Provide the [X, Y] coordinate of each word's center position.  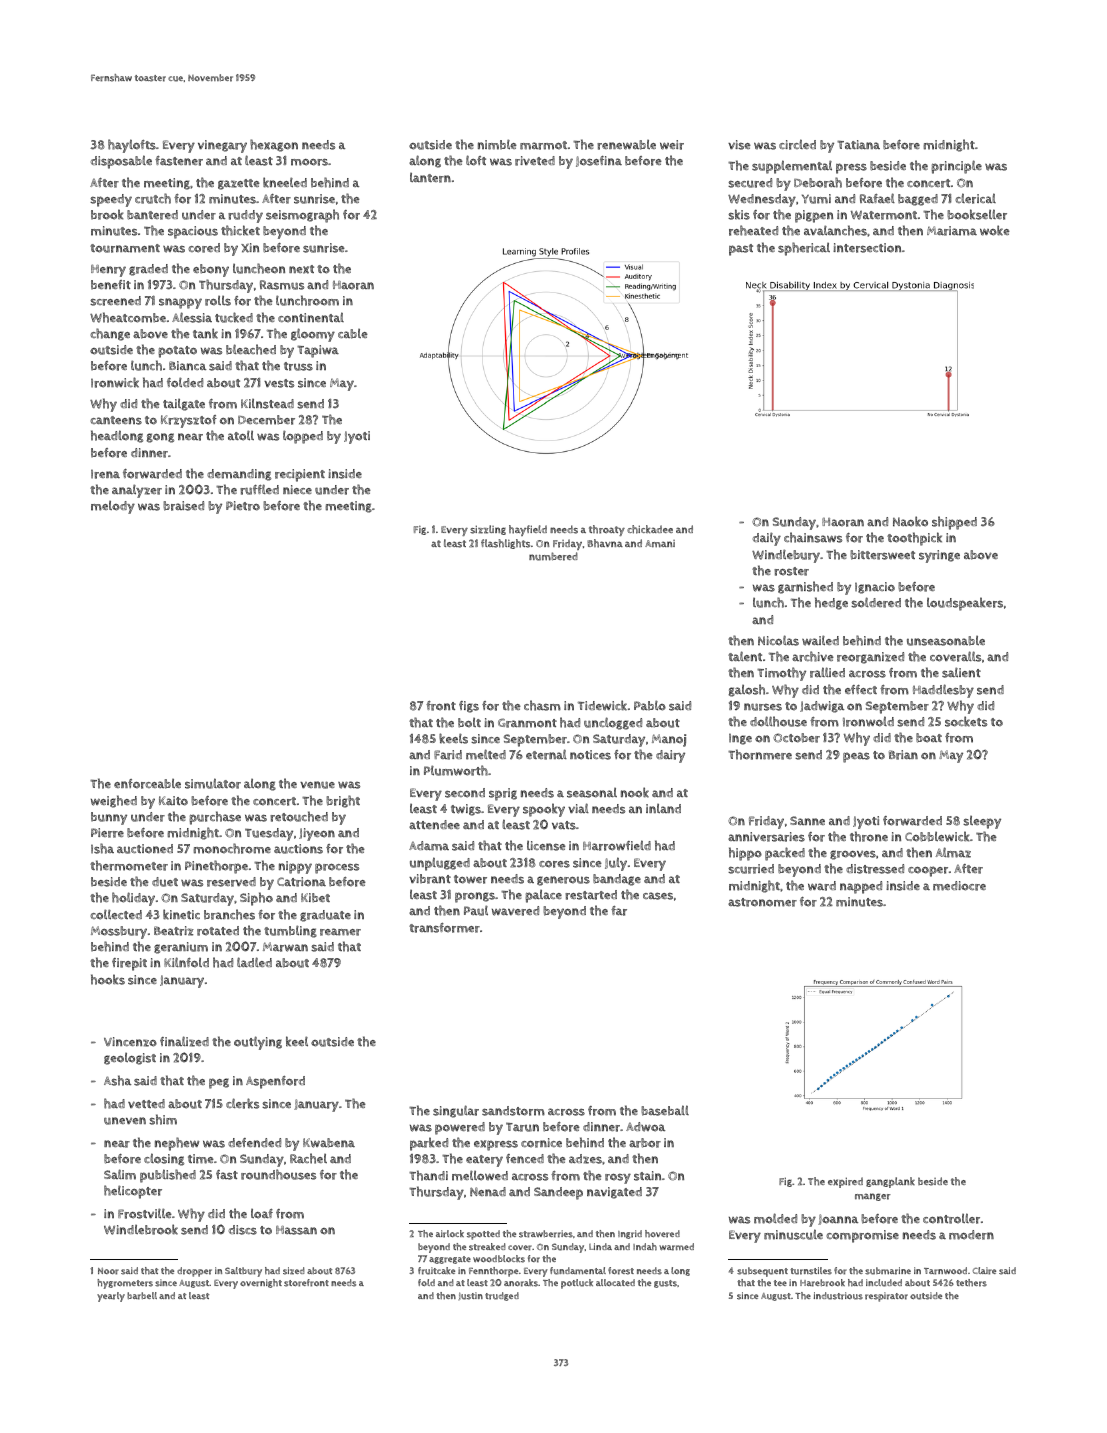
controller [951, 1218]
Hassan [296, 1230]
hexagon [274, 145]
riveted [535, 161]
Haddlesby [943, 691]
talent [745, 656]
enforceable [147, 784]
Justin [471, 1296]
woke [995, 230]
